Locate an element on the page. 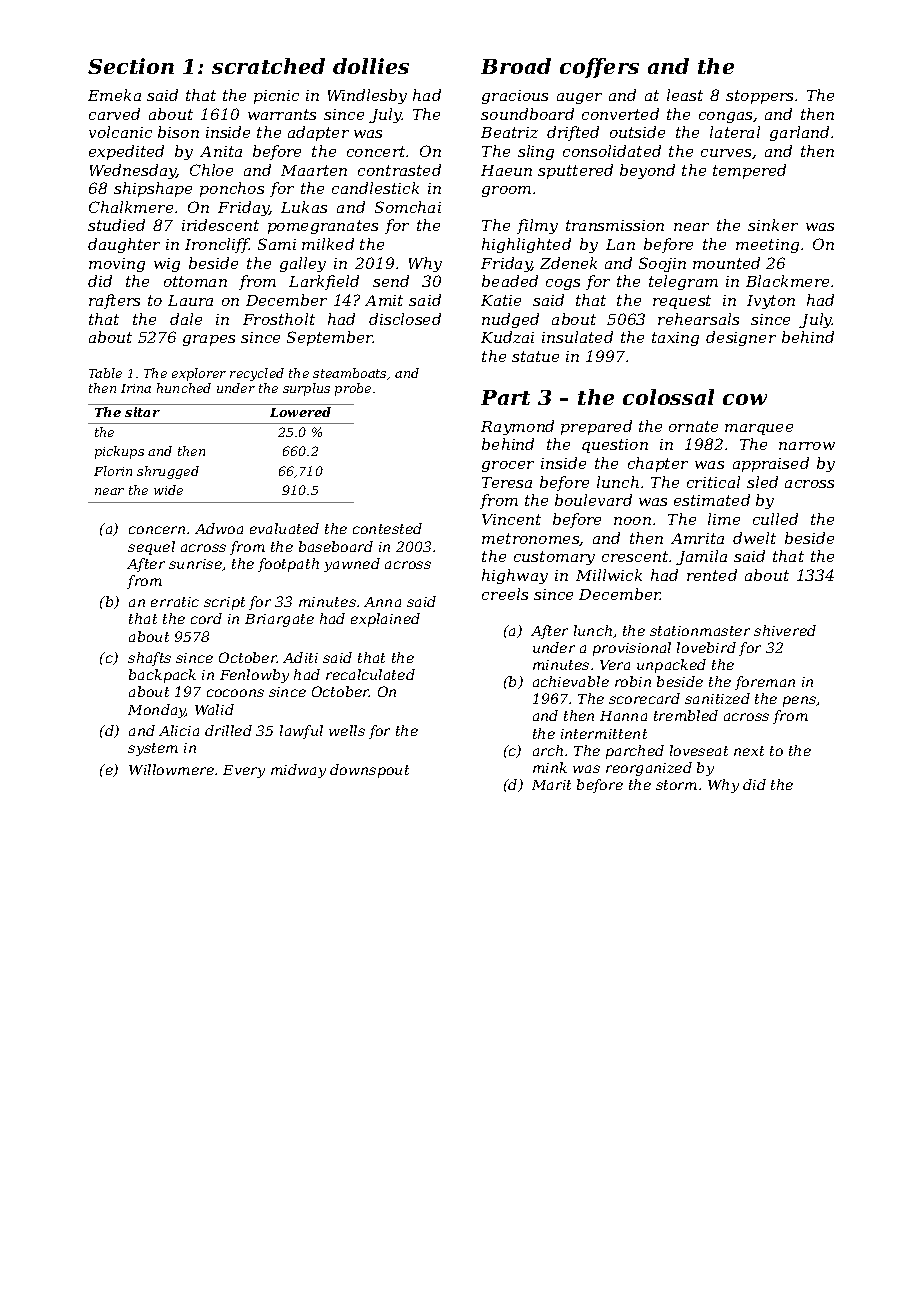  Willowmere is located at coordinates (171, 769).
